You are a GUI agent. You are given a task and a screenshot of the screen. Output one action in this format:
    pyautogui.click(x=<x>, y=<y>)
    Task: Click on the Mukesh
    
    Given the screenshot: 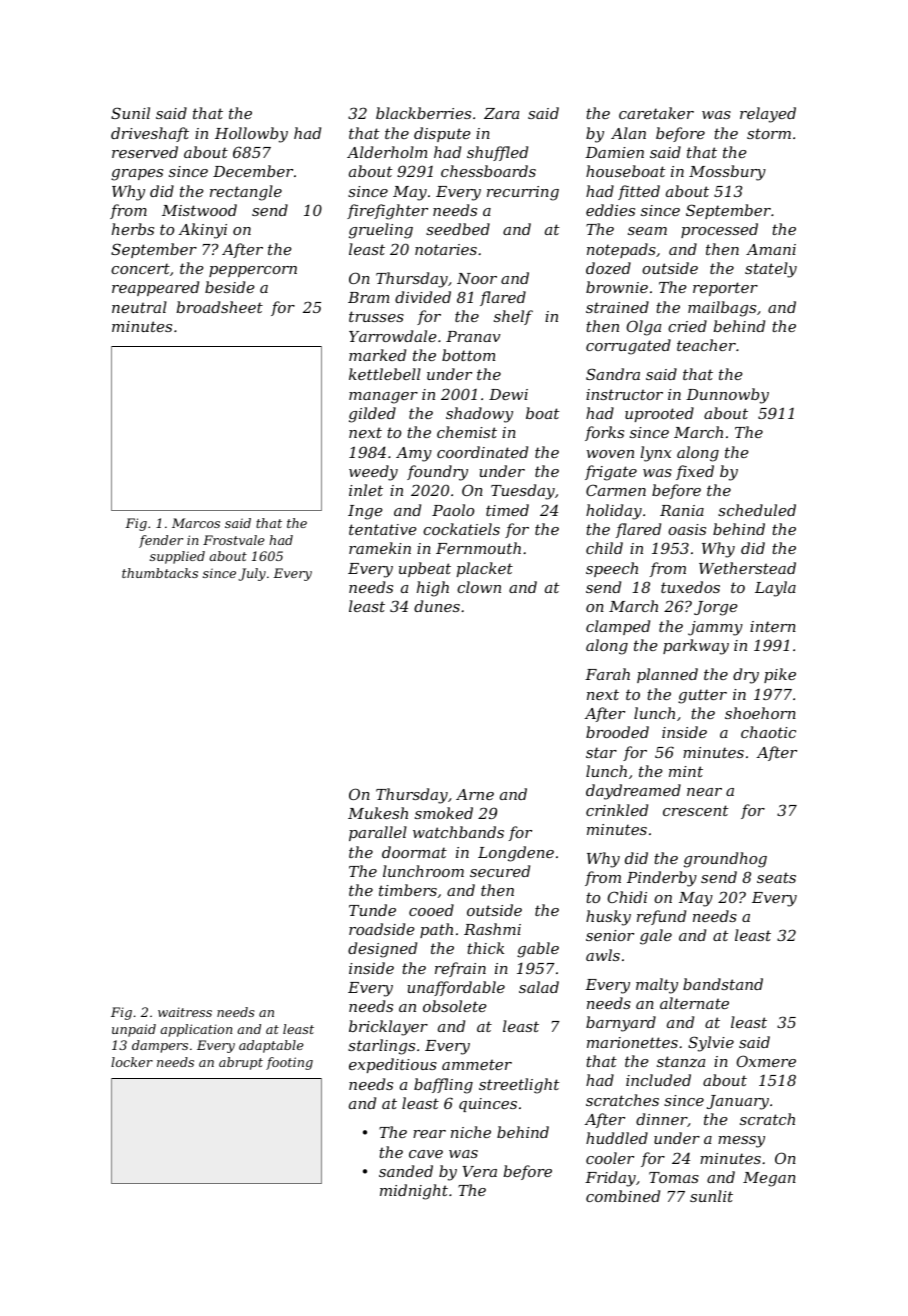 What is the action you would take?
    pyautogui.click(x=378, y=813)
